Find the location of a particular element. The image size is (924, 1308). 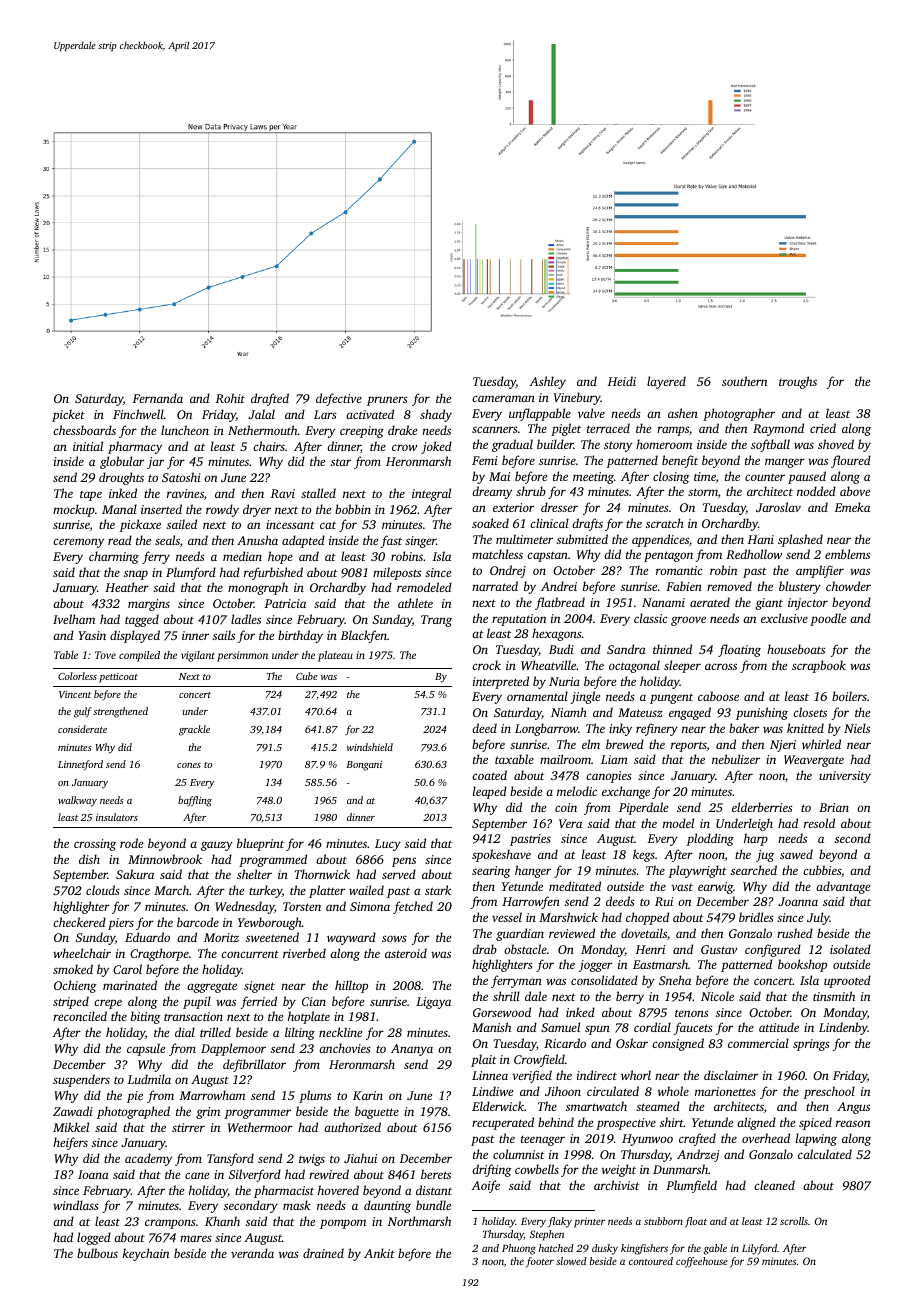

university is located at coordinates (845, 777).
